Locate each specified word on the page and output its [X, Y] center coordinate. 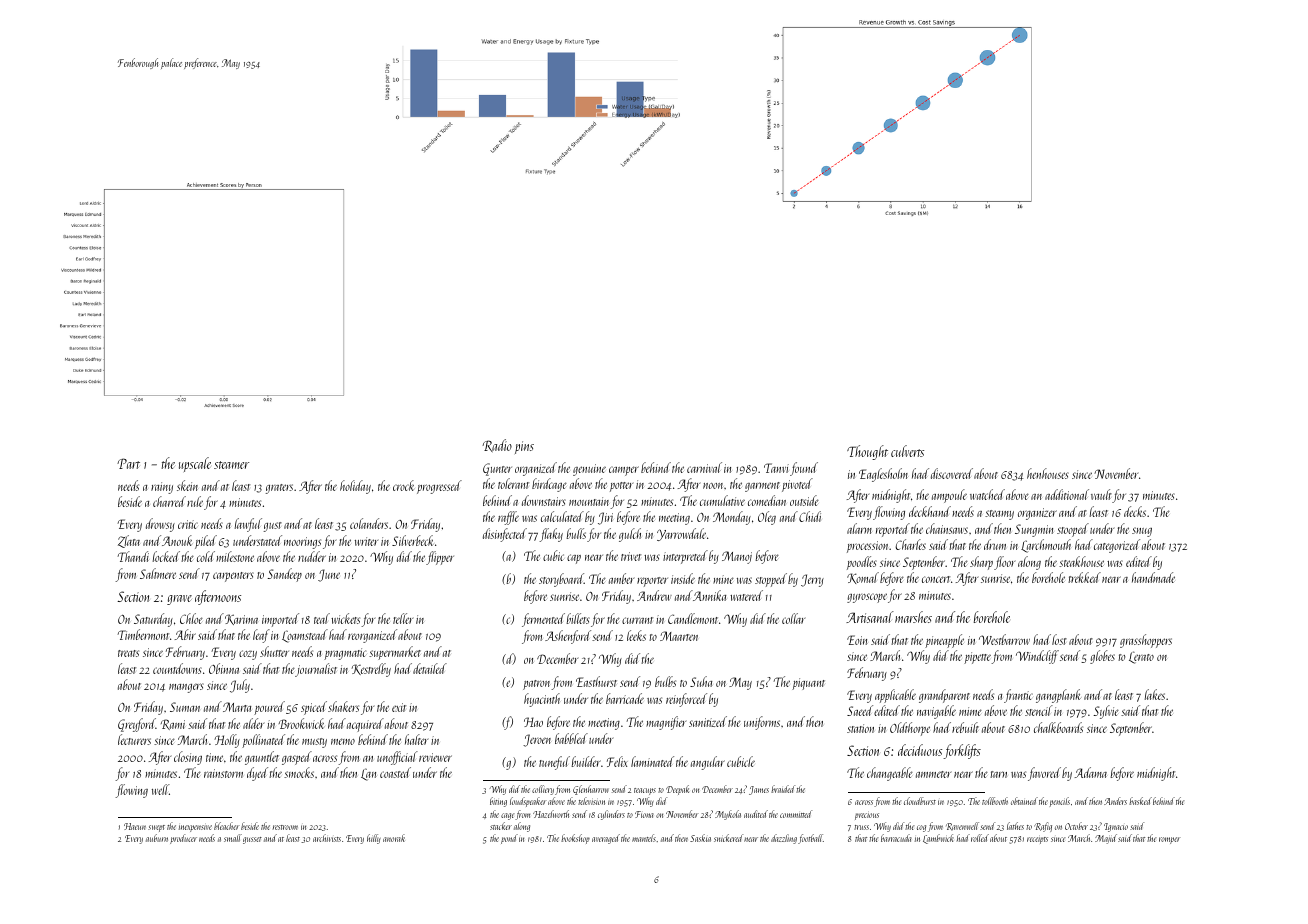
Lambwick [938, 839]
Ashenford [568, 637]
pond [509, 839]
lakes [1154, 694]
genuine [589, 470]
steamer [231, 465]
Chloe [191, 618]
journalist [316, 670]
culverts [907, 451]
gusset [252, 840]
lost [1059, 639]
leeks [636, 635]
